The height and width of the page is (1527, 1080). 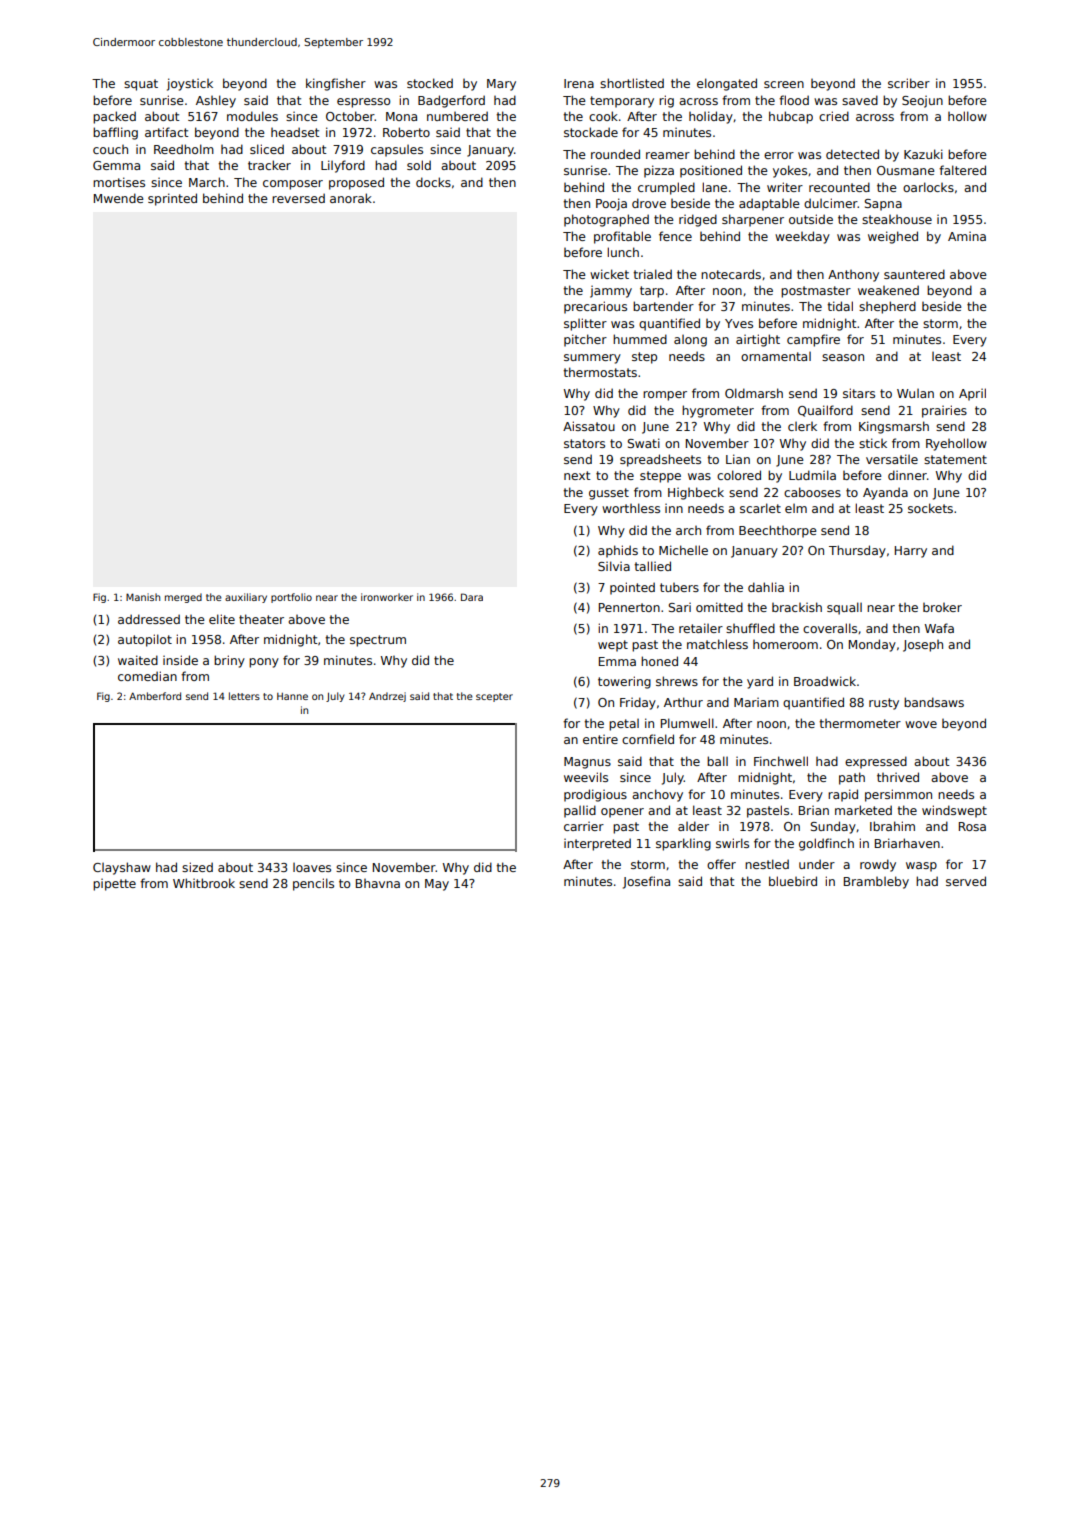 I want to click on Amina, so click(x=967, y=236).
